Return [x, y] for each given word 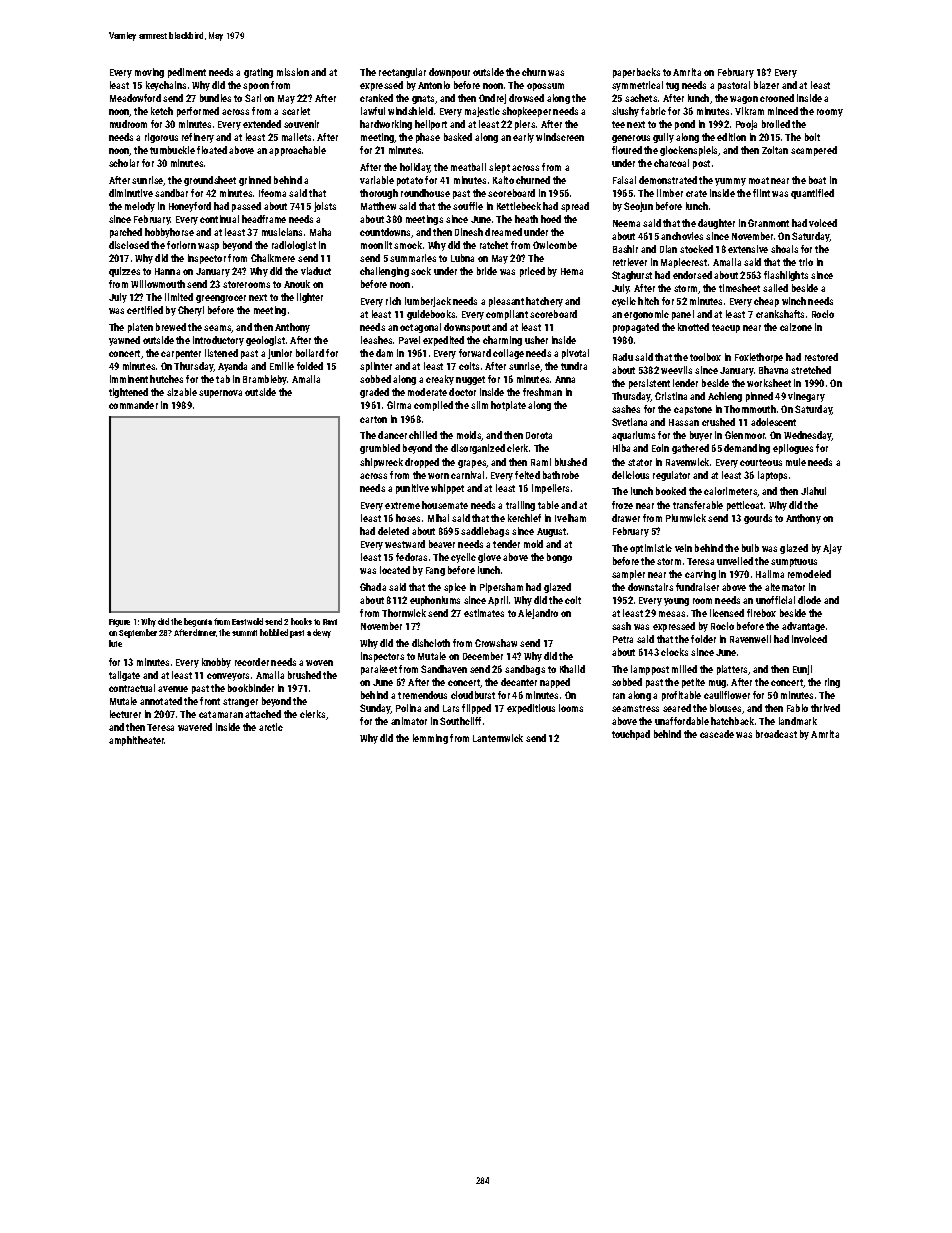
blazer [766, 85]
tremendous [422, 695]
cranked [376, 98]
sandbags [525, 670]
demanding [747, 449]
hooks [301, 621]
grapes [472, 464]
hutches [166, 379]
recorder [252, 662]
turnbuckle [172, 150]
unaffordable [682, 721]
